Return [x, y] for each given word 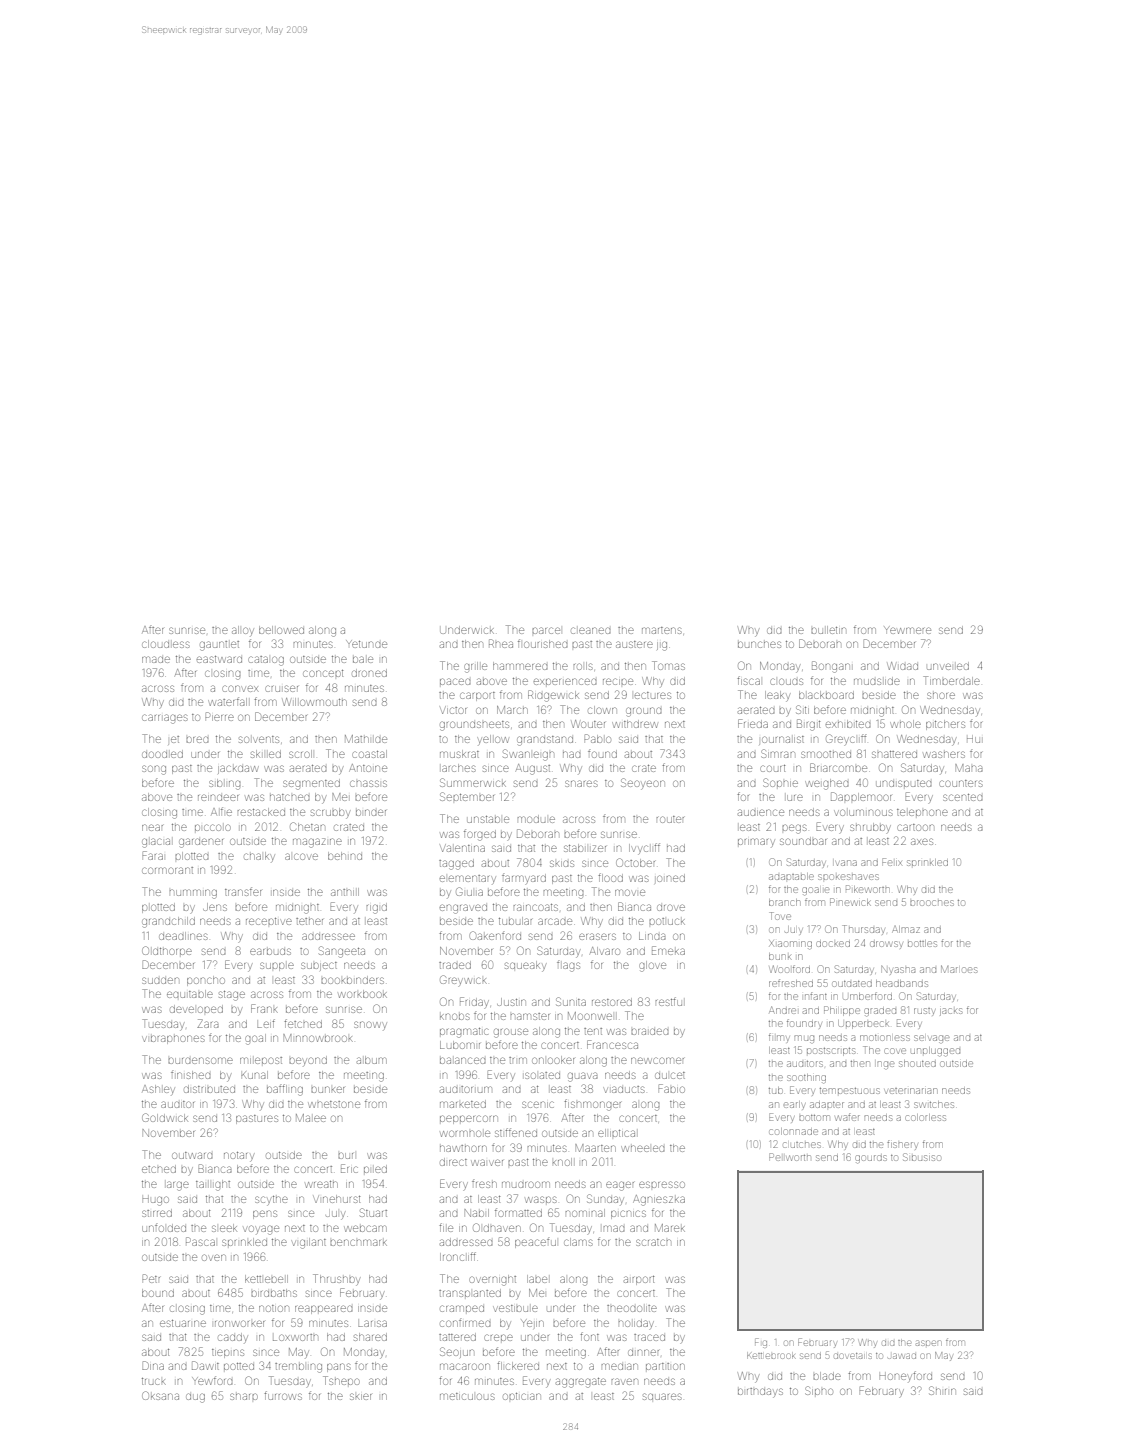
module [536, 819]
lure [795, 798]
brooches [932, 903]
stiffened [516, 1132]
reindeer [218, 797]
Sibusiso [922, 1157]
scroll [300, 754]
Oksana [160, 1395]
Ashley [158, 1089]
